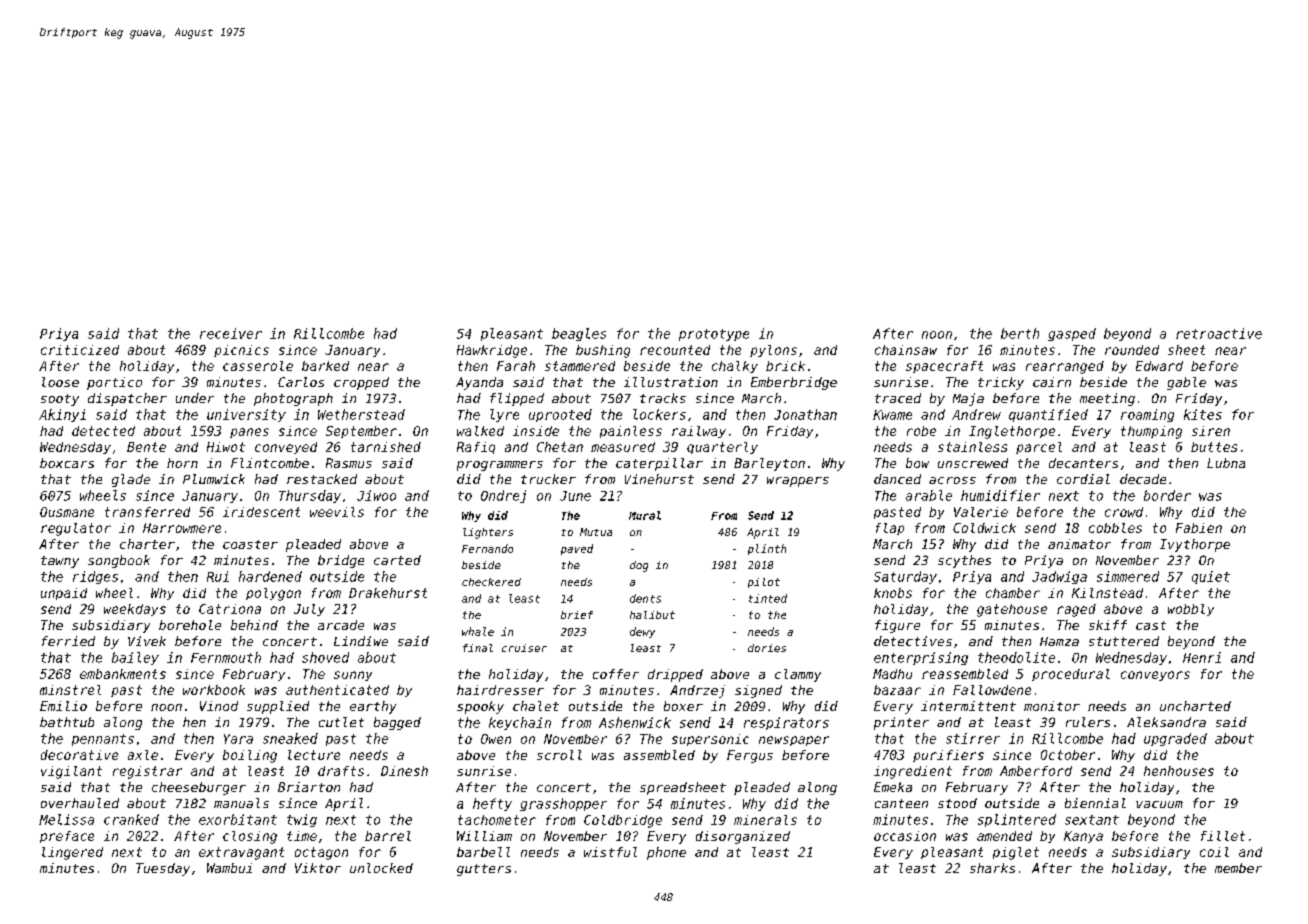 This page has width=1308, height=924. Describe the element at coordinates (635, 722) in the page. I see `Ashenwick` at that location.
